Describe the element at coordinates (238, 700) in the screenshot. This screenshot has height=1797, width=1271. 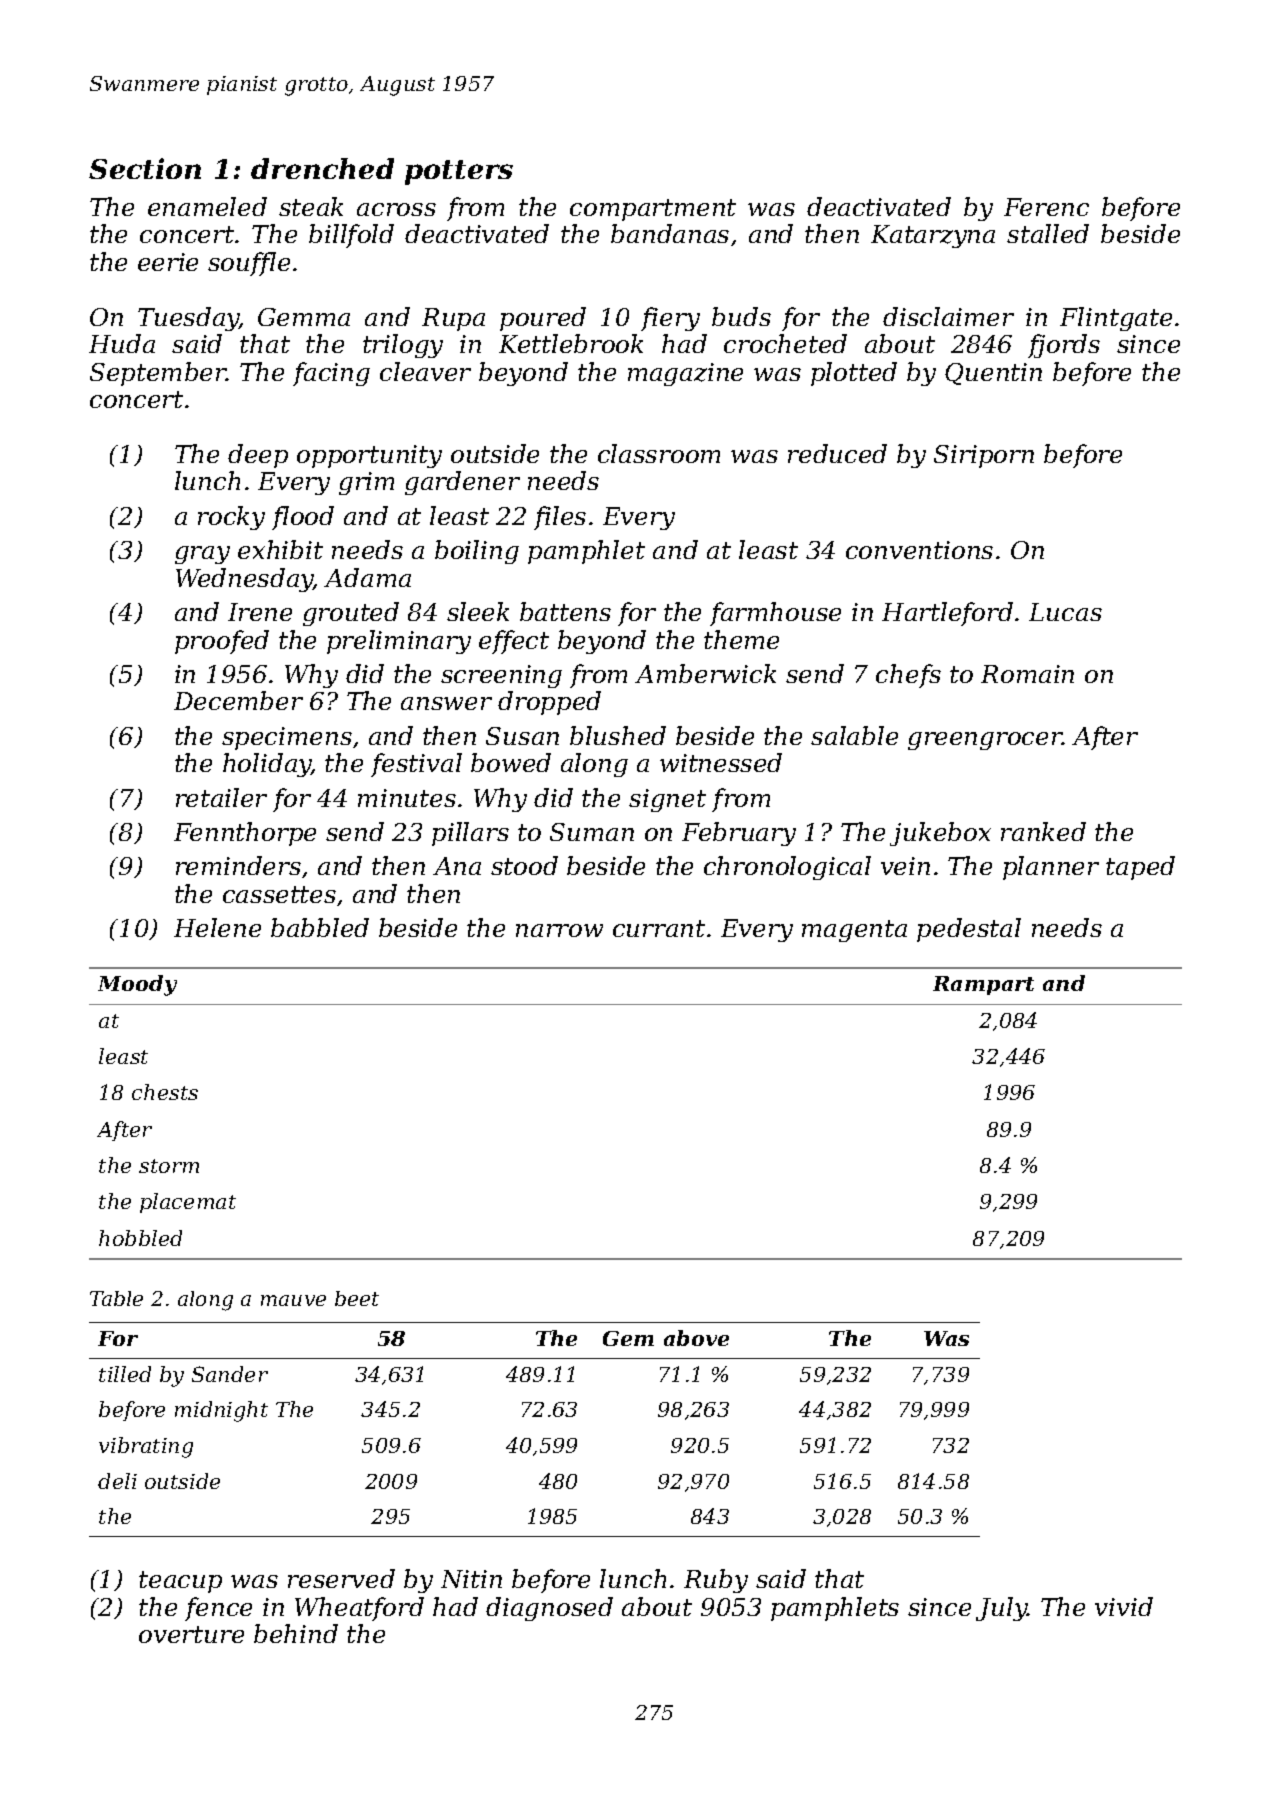
I see `December` at that location.
